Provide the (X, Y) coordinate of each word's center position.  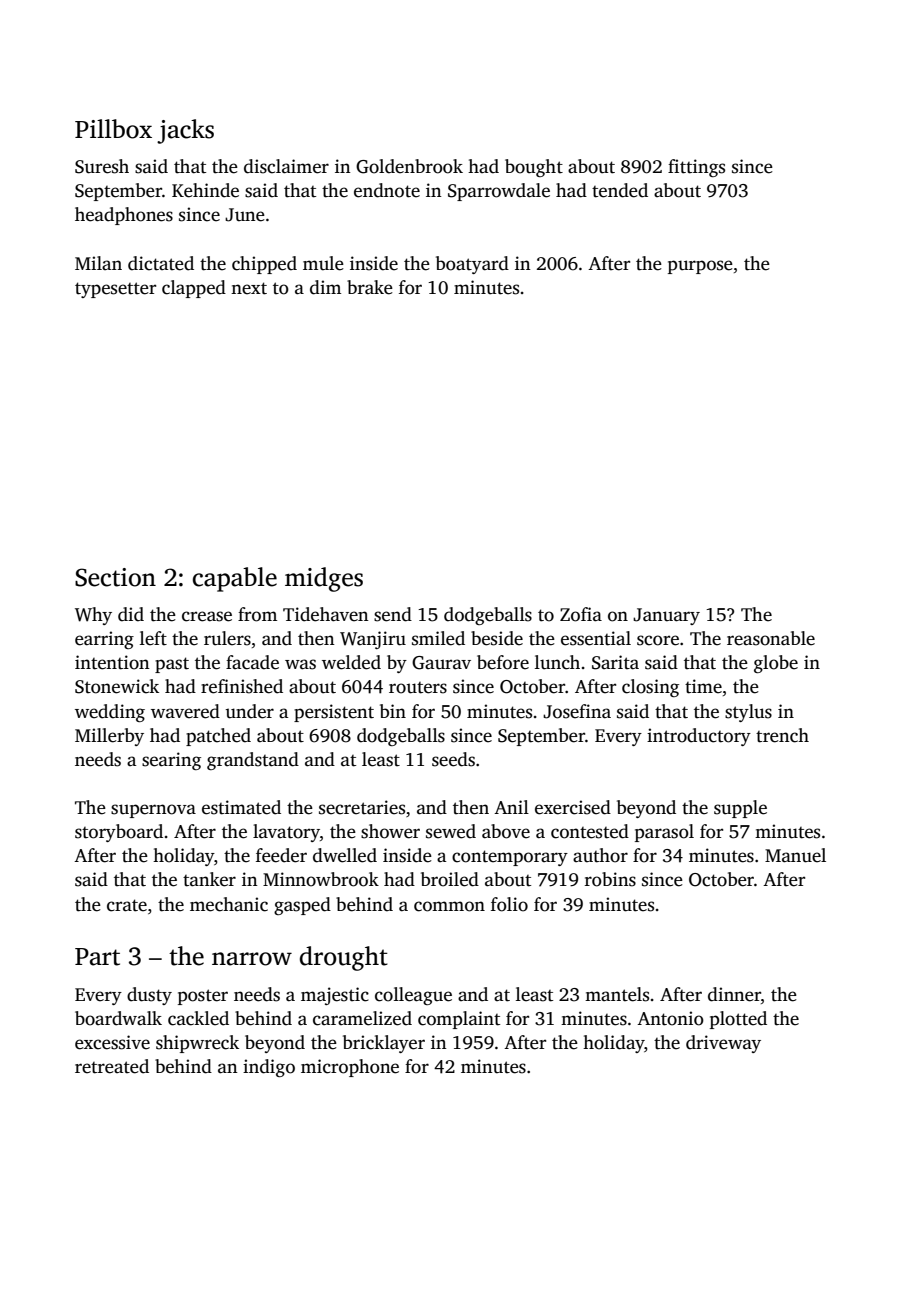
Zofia (581, 614)
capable (235, 579)
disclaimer (286, 166)
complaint (459, 1020)
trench (782, 735)
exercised (573, 807)
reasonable (771, 638)
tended (620, 190)
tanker (209, 879)
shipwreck (197, 1044)
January (666, 616)
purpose (700, 267)
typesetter (115, 290)
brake (370, 287)
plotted (738, 1020)
